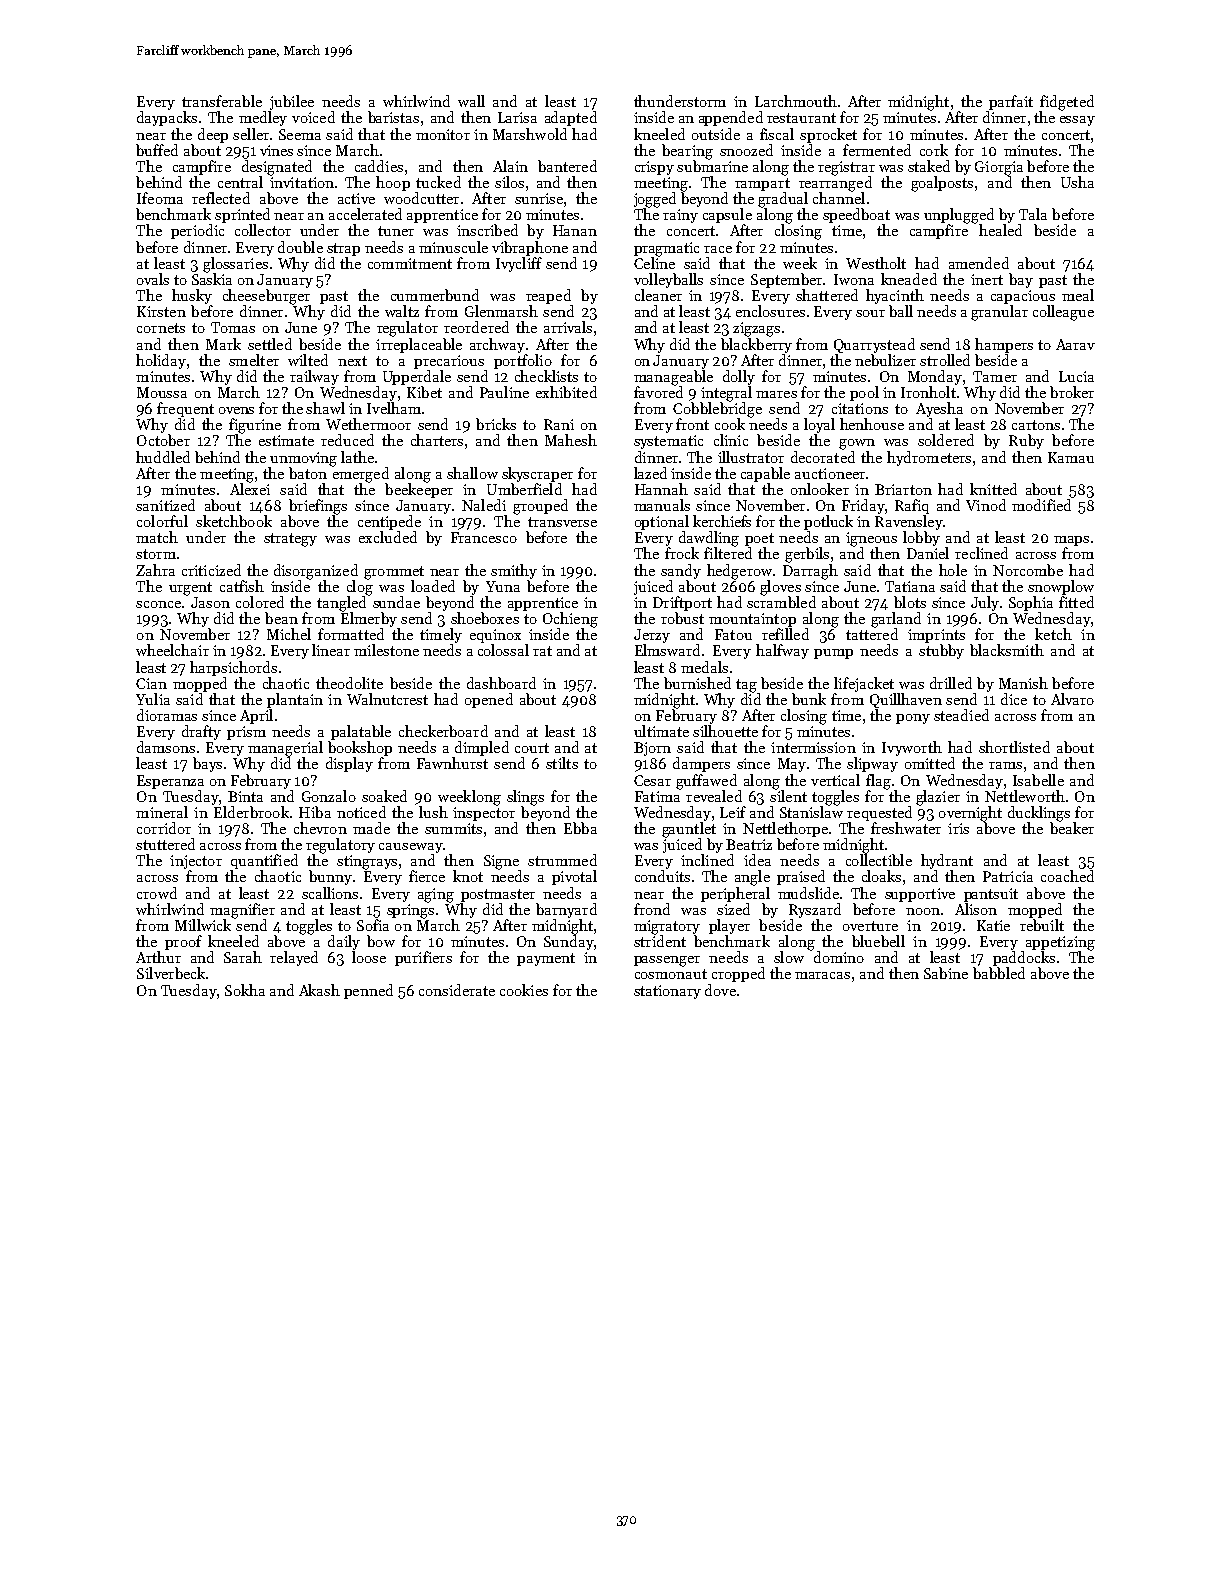 Image resolution: width=1231 pixels, height=1594 pixels. What do you see at coordinates (895, 296) in the page?
I see `hyacinth` at bounding box center [895, 296].
